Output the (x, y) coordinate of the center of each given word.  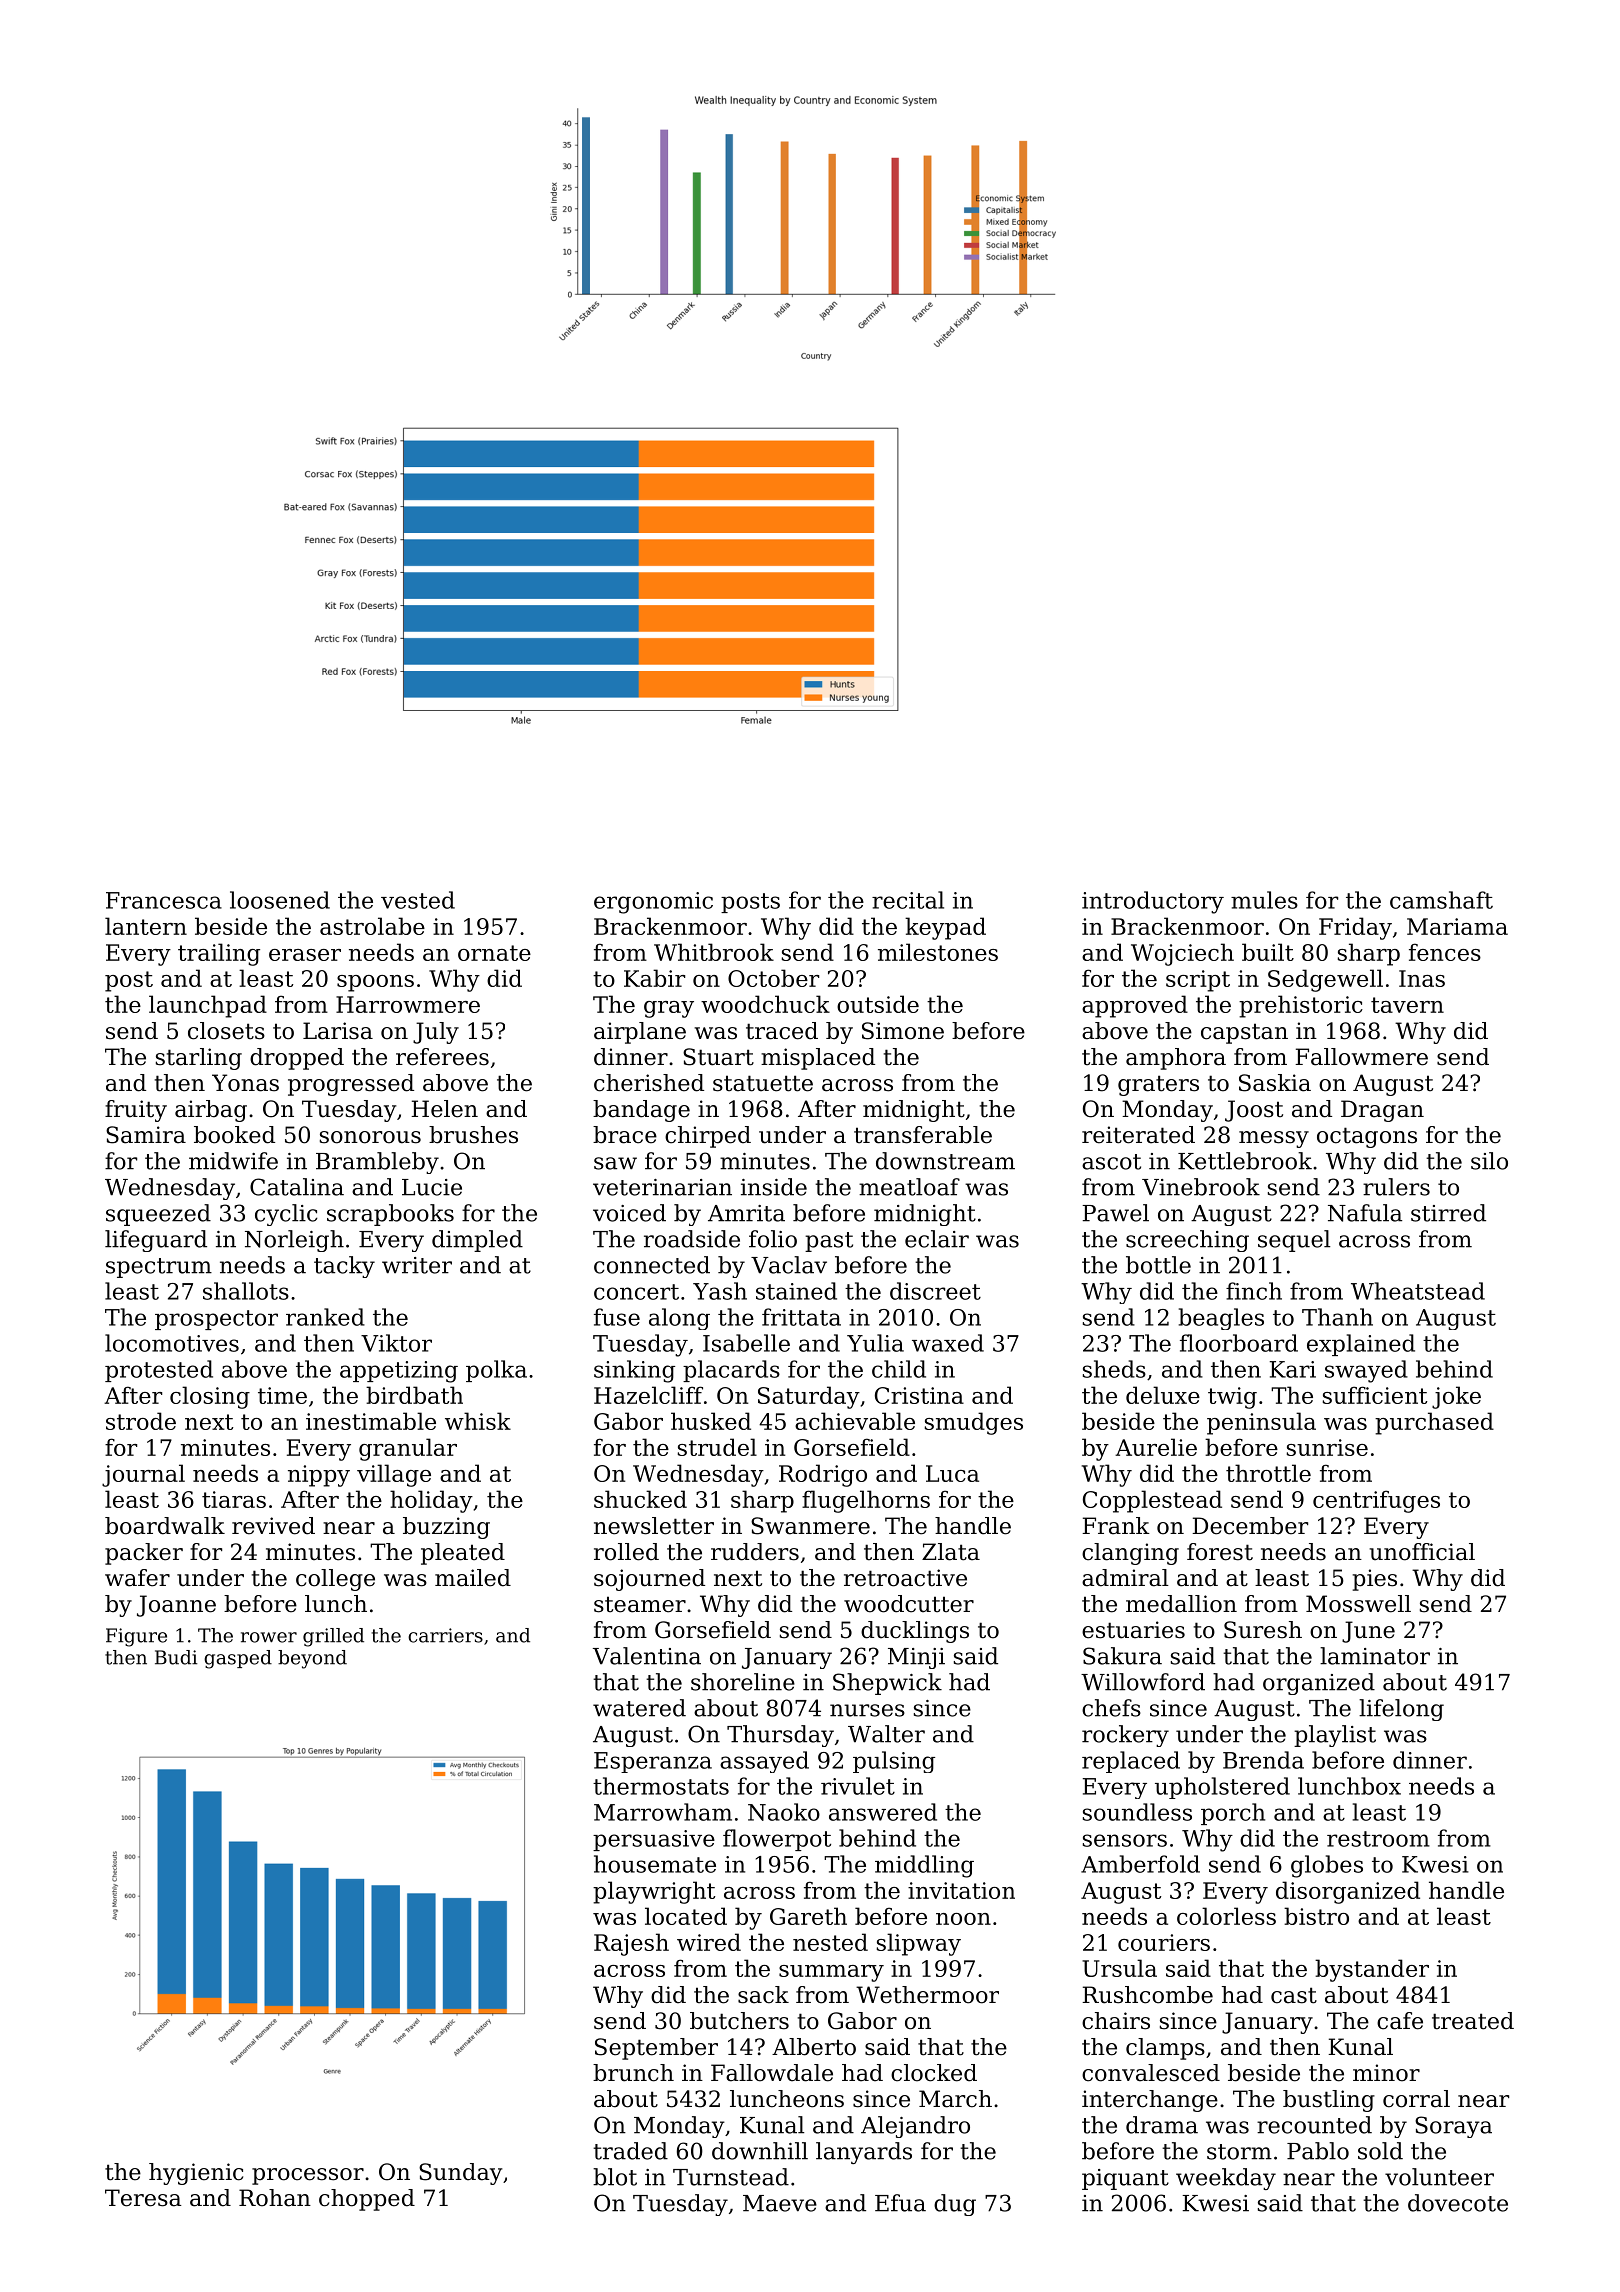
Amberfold (1140, 1864)
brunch (633, 2073)
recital (908, 900)
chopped (367, 2200)
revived (273, 1526)
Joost (1254, 1111)
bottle (1158, 1265)
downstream (945, 1161)
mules (1264, 900)
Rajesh (631, 1944)
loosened (280, 900)
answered (883, 1812)
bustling (1329, 2101)
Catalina (297, 1187)
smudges (974, 1423)
